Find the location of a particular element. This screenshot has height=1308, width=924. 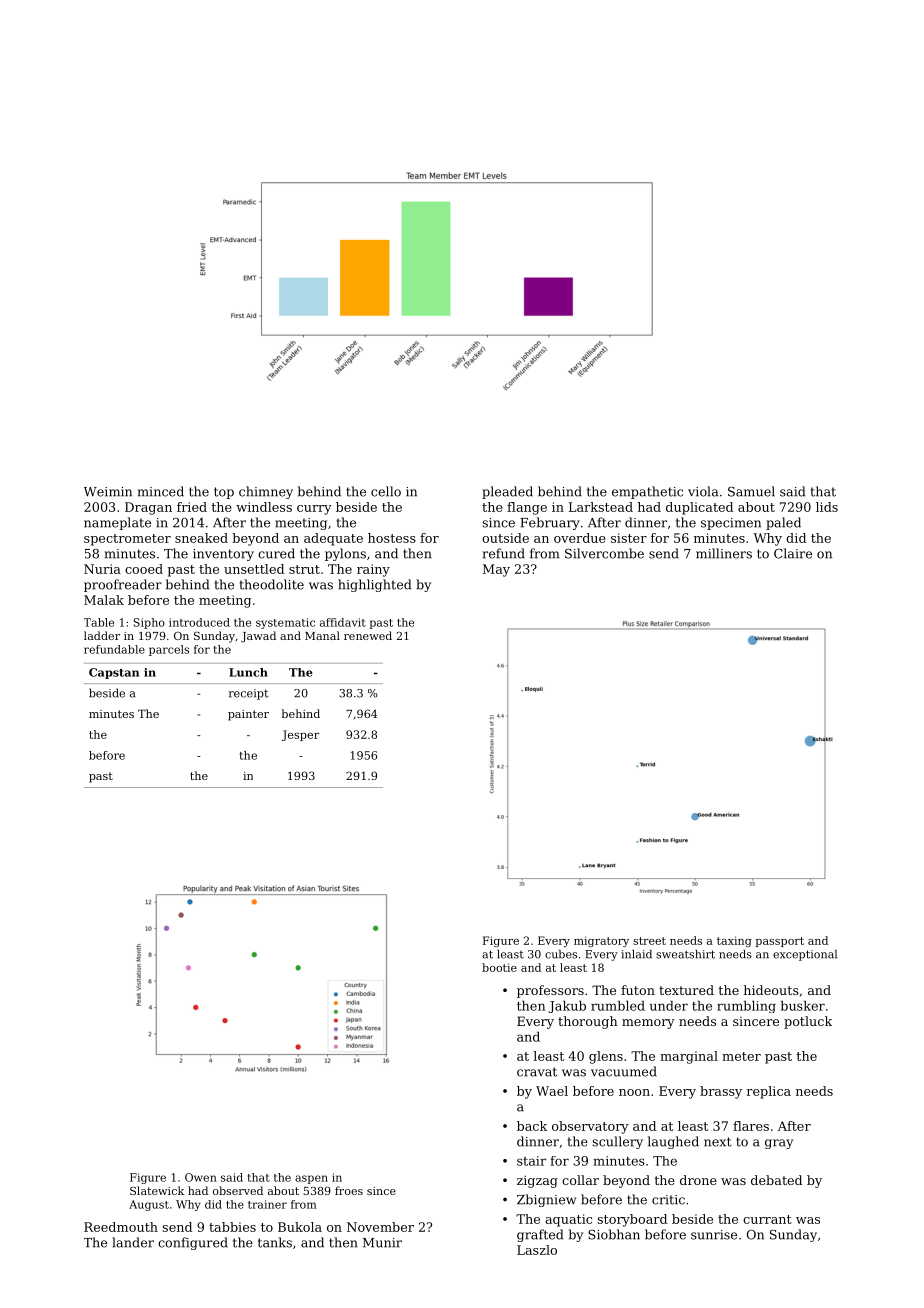

cooed is located at coordinates (144, 569).
